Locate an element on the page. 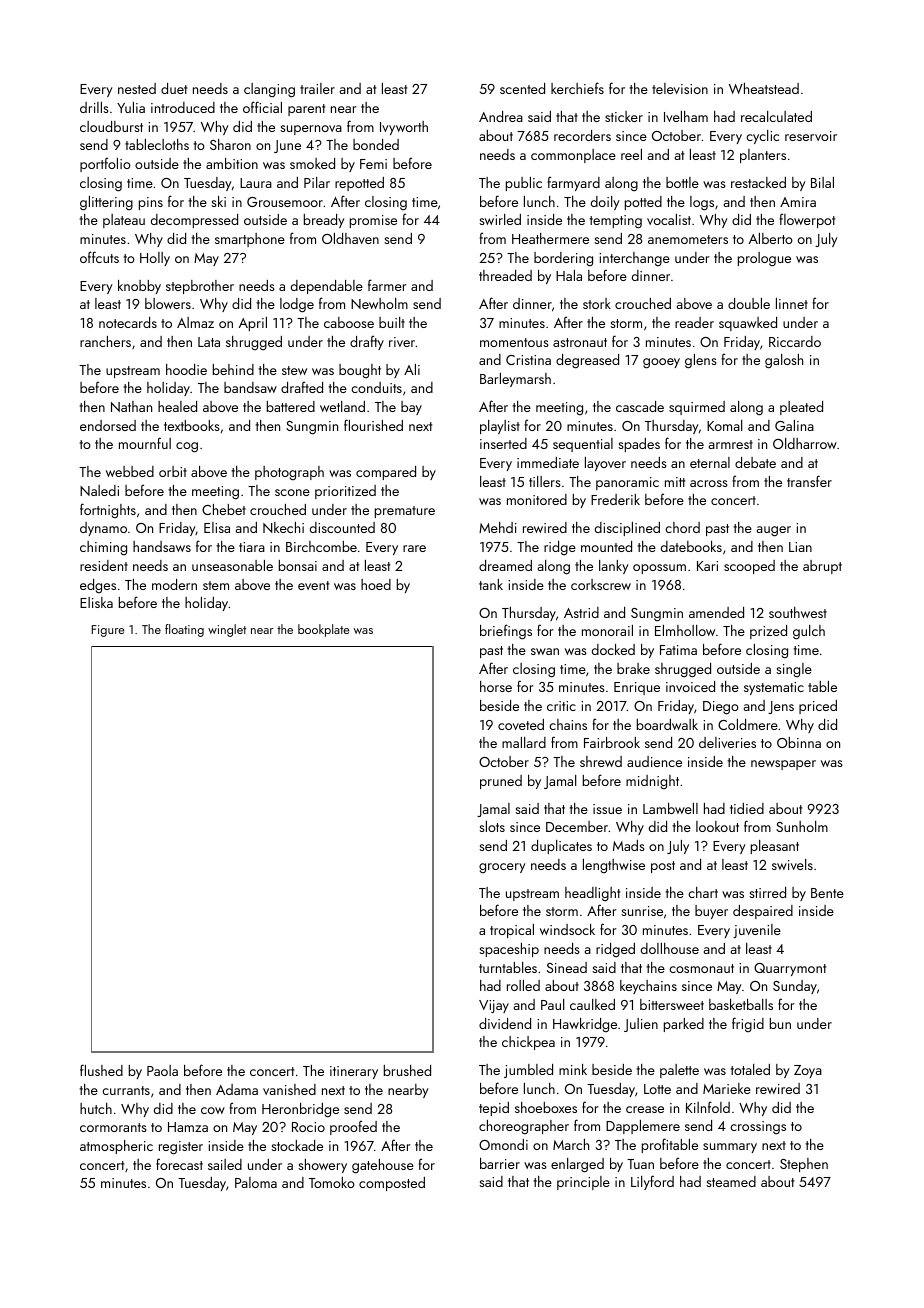 Image resolution: width=924 pixels, height=1308 pixels. hoodie is located at coordinates (186, 369).
